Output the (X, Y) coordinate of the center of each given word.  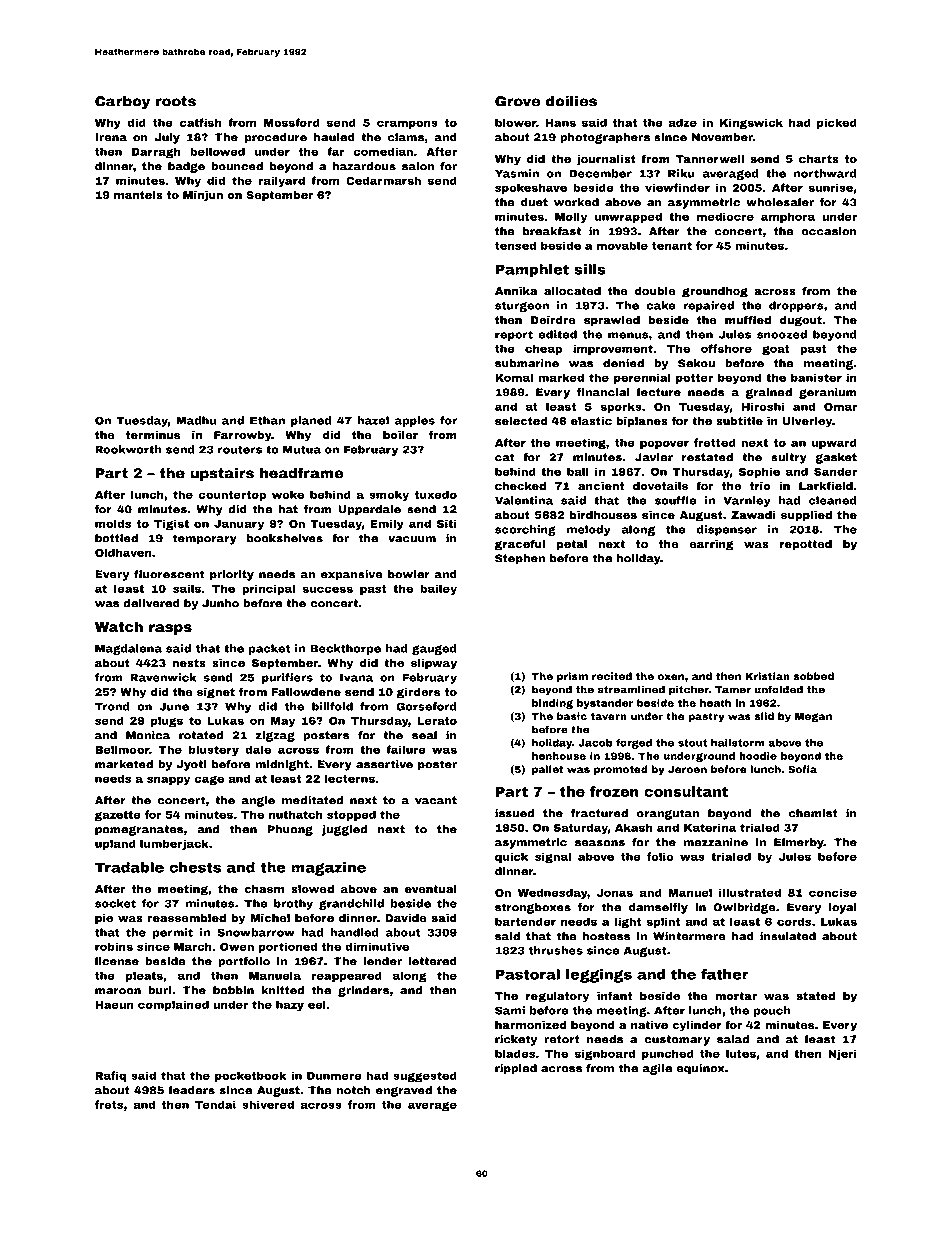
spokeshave (531, 188)
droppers (796, 306)
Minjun (203, 196)
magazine (328, 869)
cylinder (697, 1026)
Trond (112, 706)
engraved (404, 1091)
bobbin (233, 990)
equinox (700, 1069)
